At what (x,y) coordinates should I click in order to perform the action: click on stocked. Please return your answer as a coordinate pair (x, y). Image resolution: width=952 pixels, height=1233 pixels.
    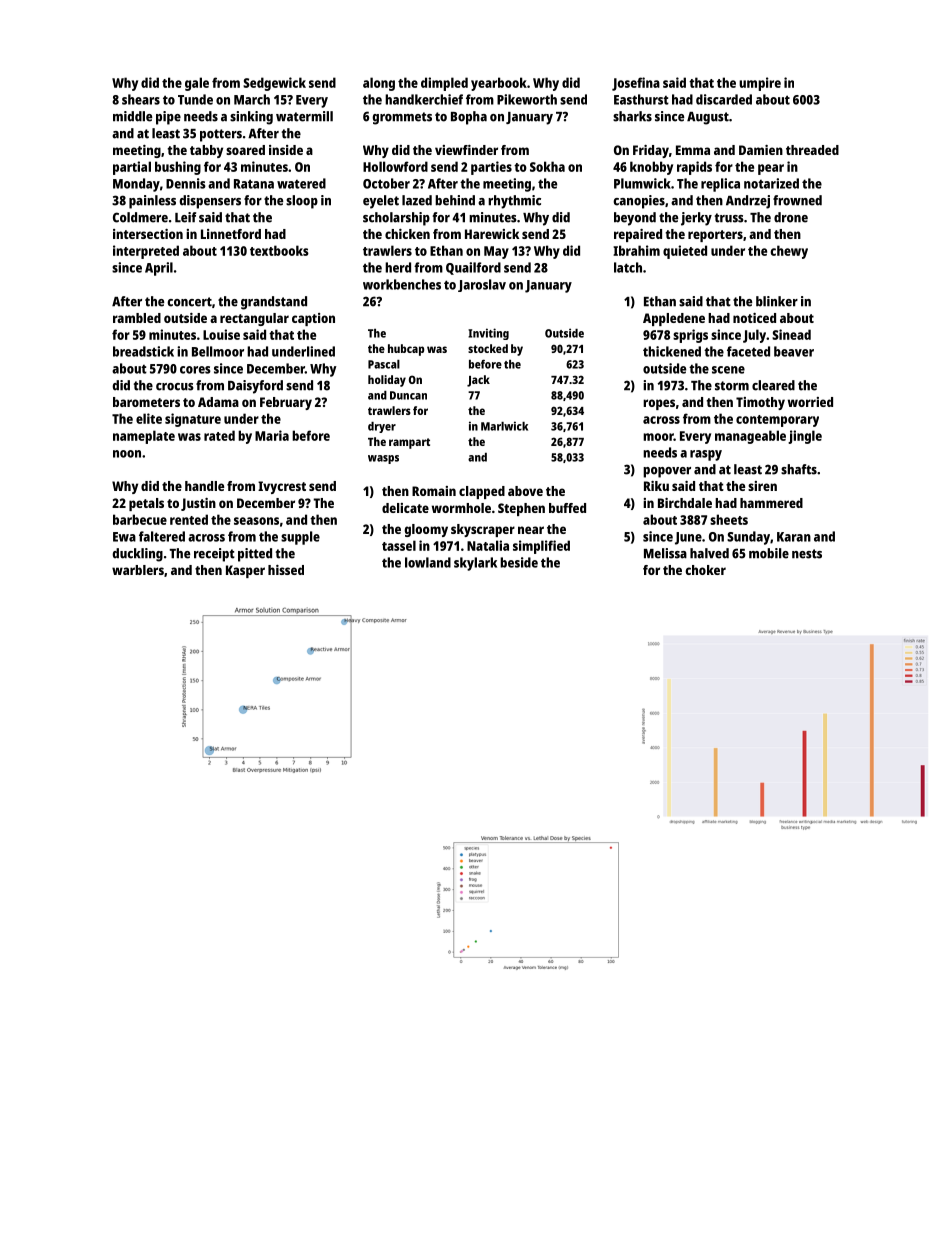
    Looking at the image, I should click on (488, 348).
